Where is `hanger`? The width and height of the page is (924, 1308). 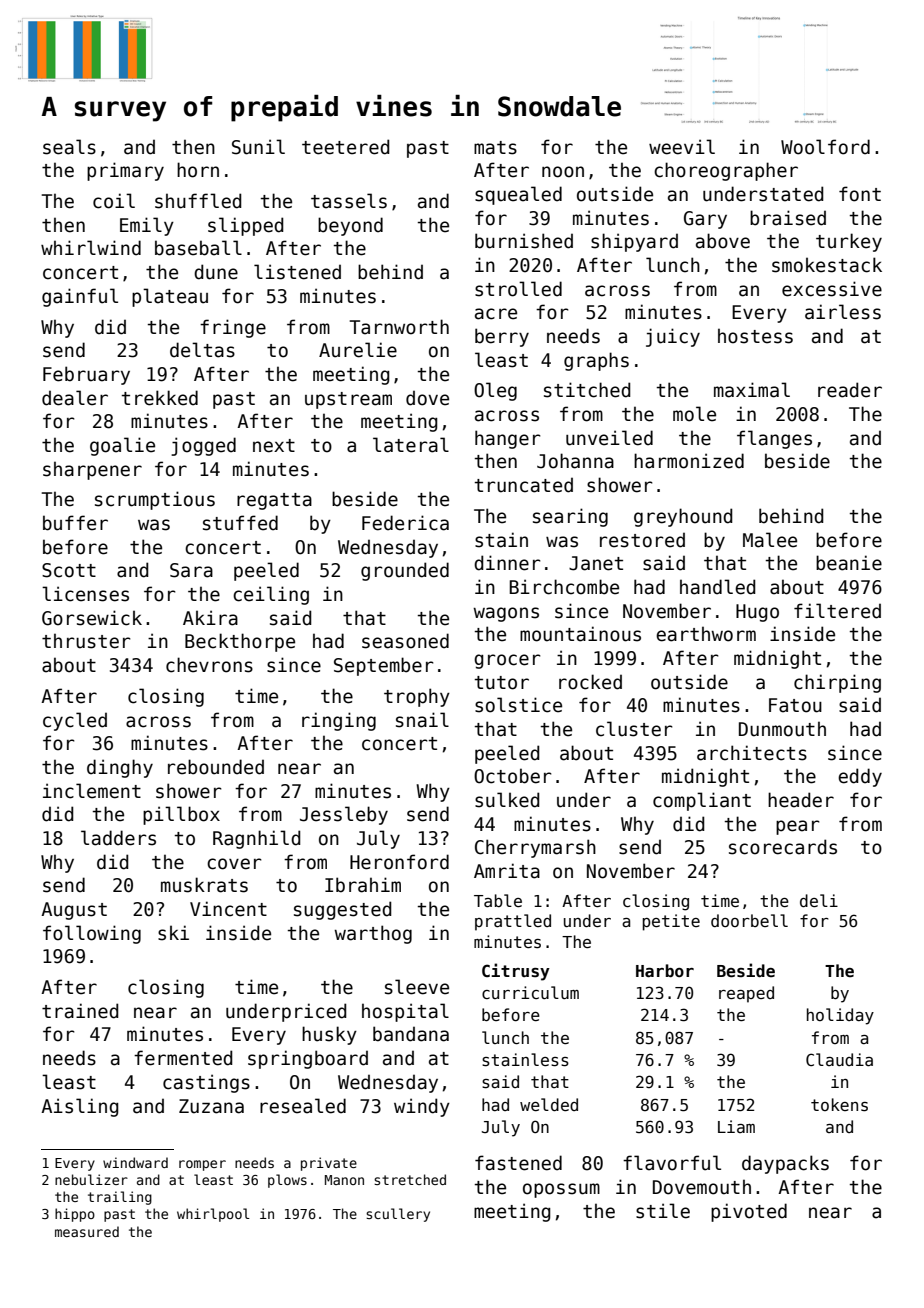
hanger is located at coordinates (508, 439).
